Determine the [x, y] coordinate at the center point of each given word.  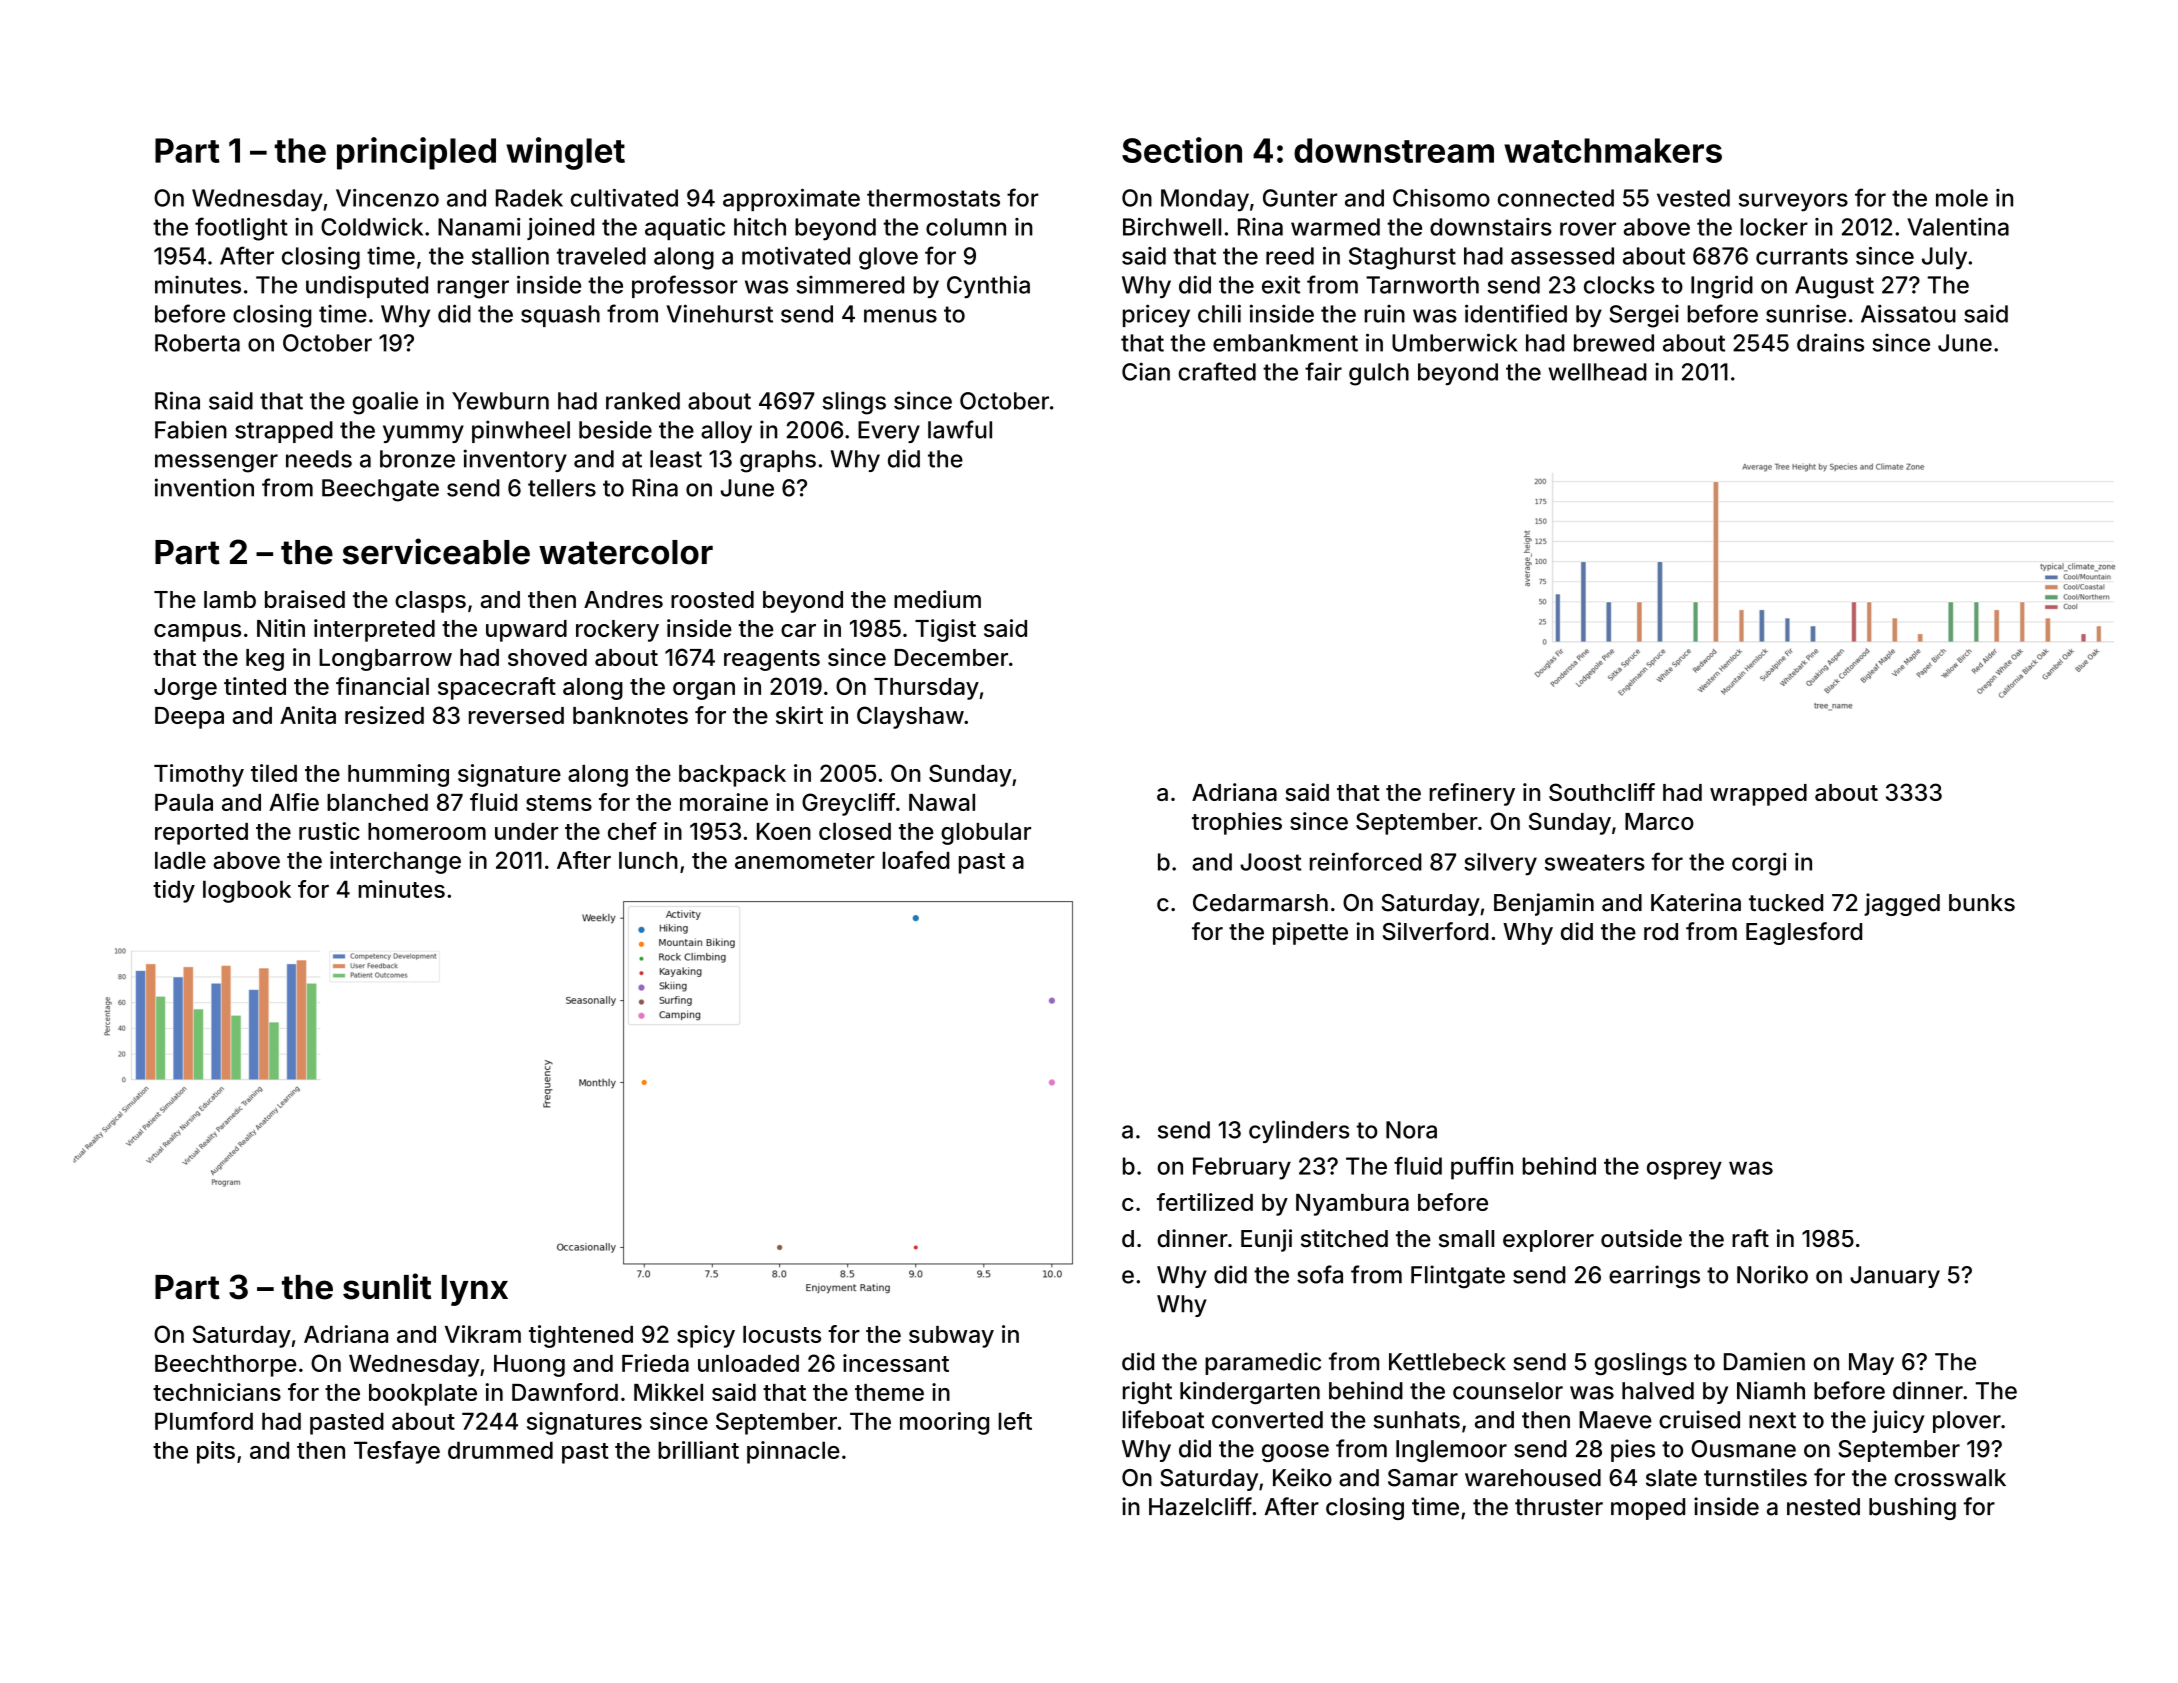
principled [416, 153]
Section [1182, 150]
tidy [174, 891]
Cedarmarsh [1260, 903]
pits [216, 1452]
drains [1830, 342]
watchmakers [1613, 150]
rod [1661, 932]
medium [937, 599]
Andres [623, 599]
